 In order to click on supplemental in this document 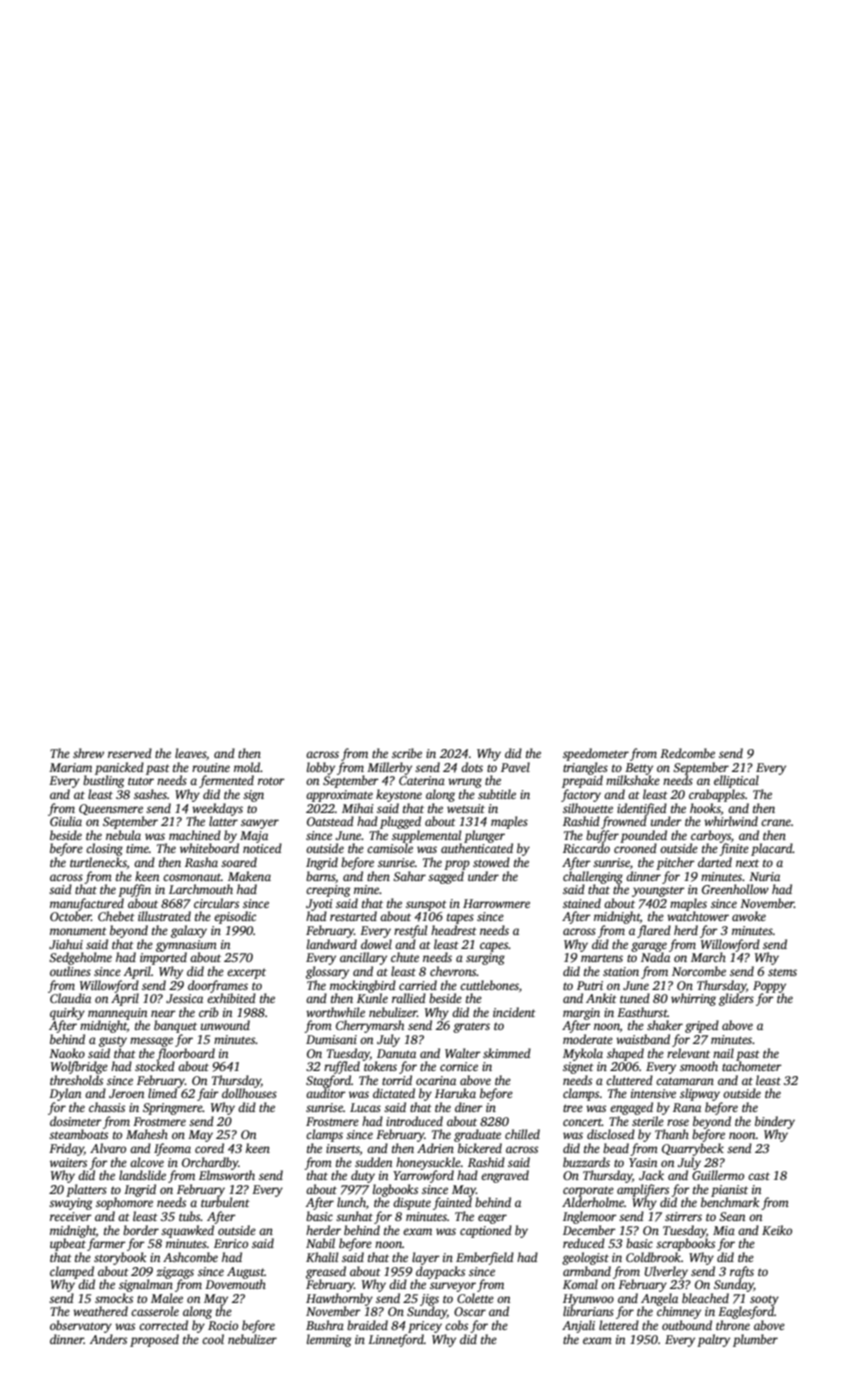, I will do `click(426, 836)`.
